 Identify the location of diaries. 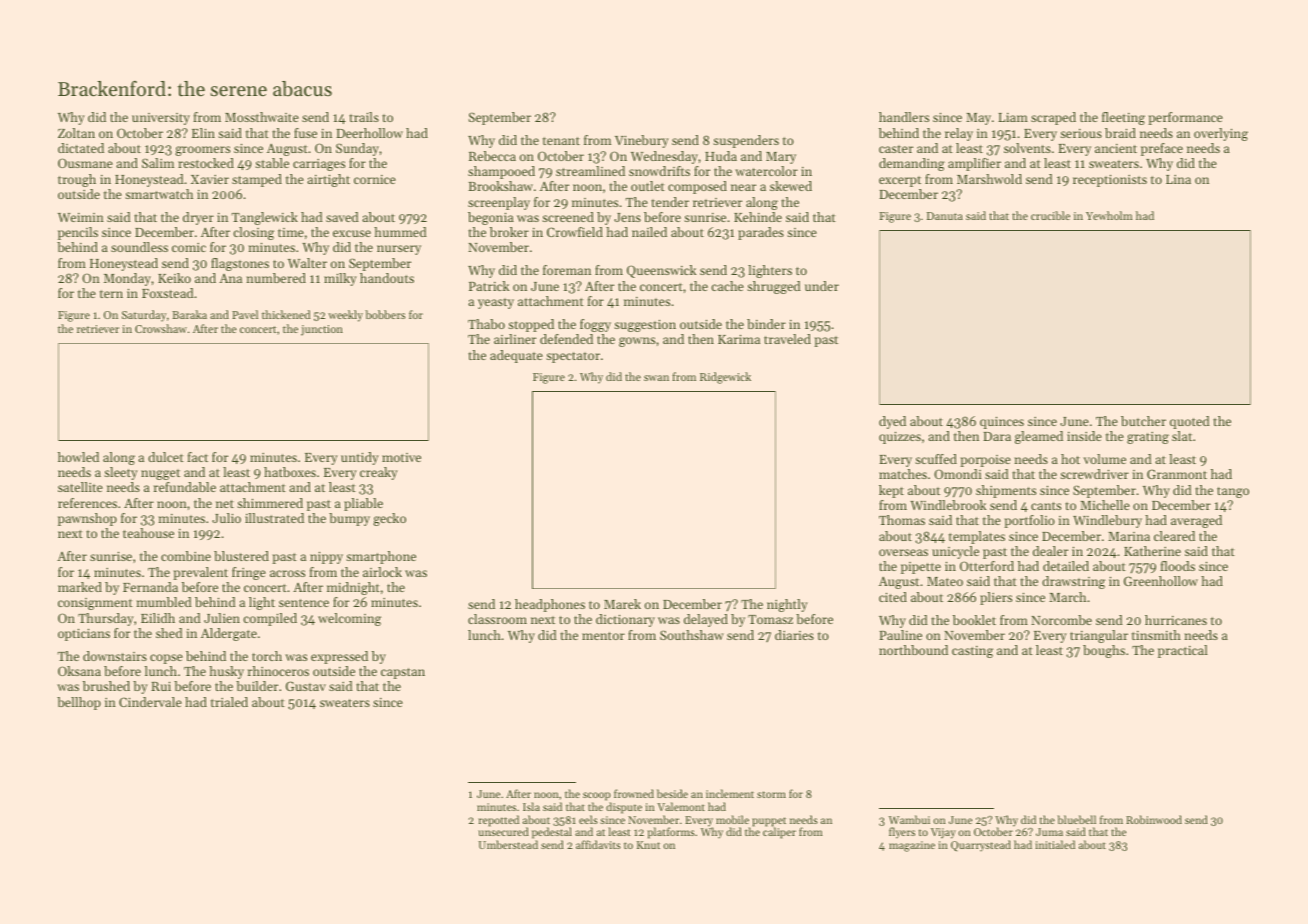
(794, 635).
